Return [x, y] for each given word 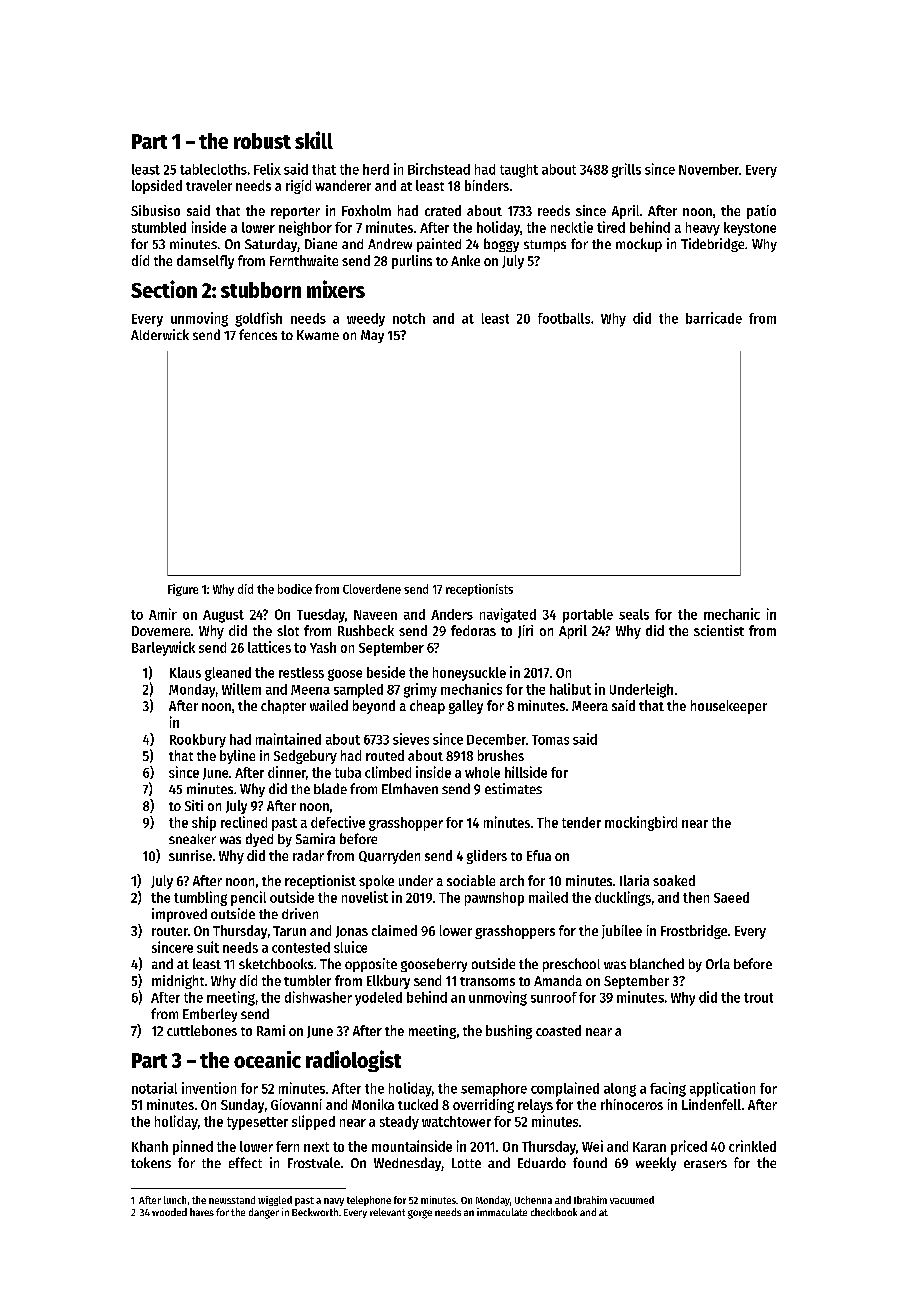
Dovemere [161, 631]
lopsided [157, 187]
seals [634, 614]
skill [314, 140]
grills [626, 170]
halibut [570, 689]
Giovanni [296, 1104]
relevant [387, 1212]
